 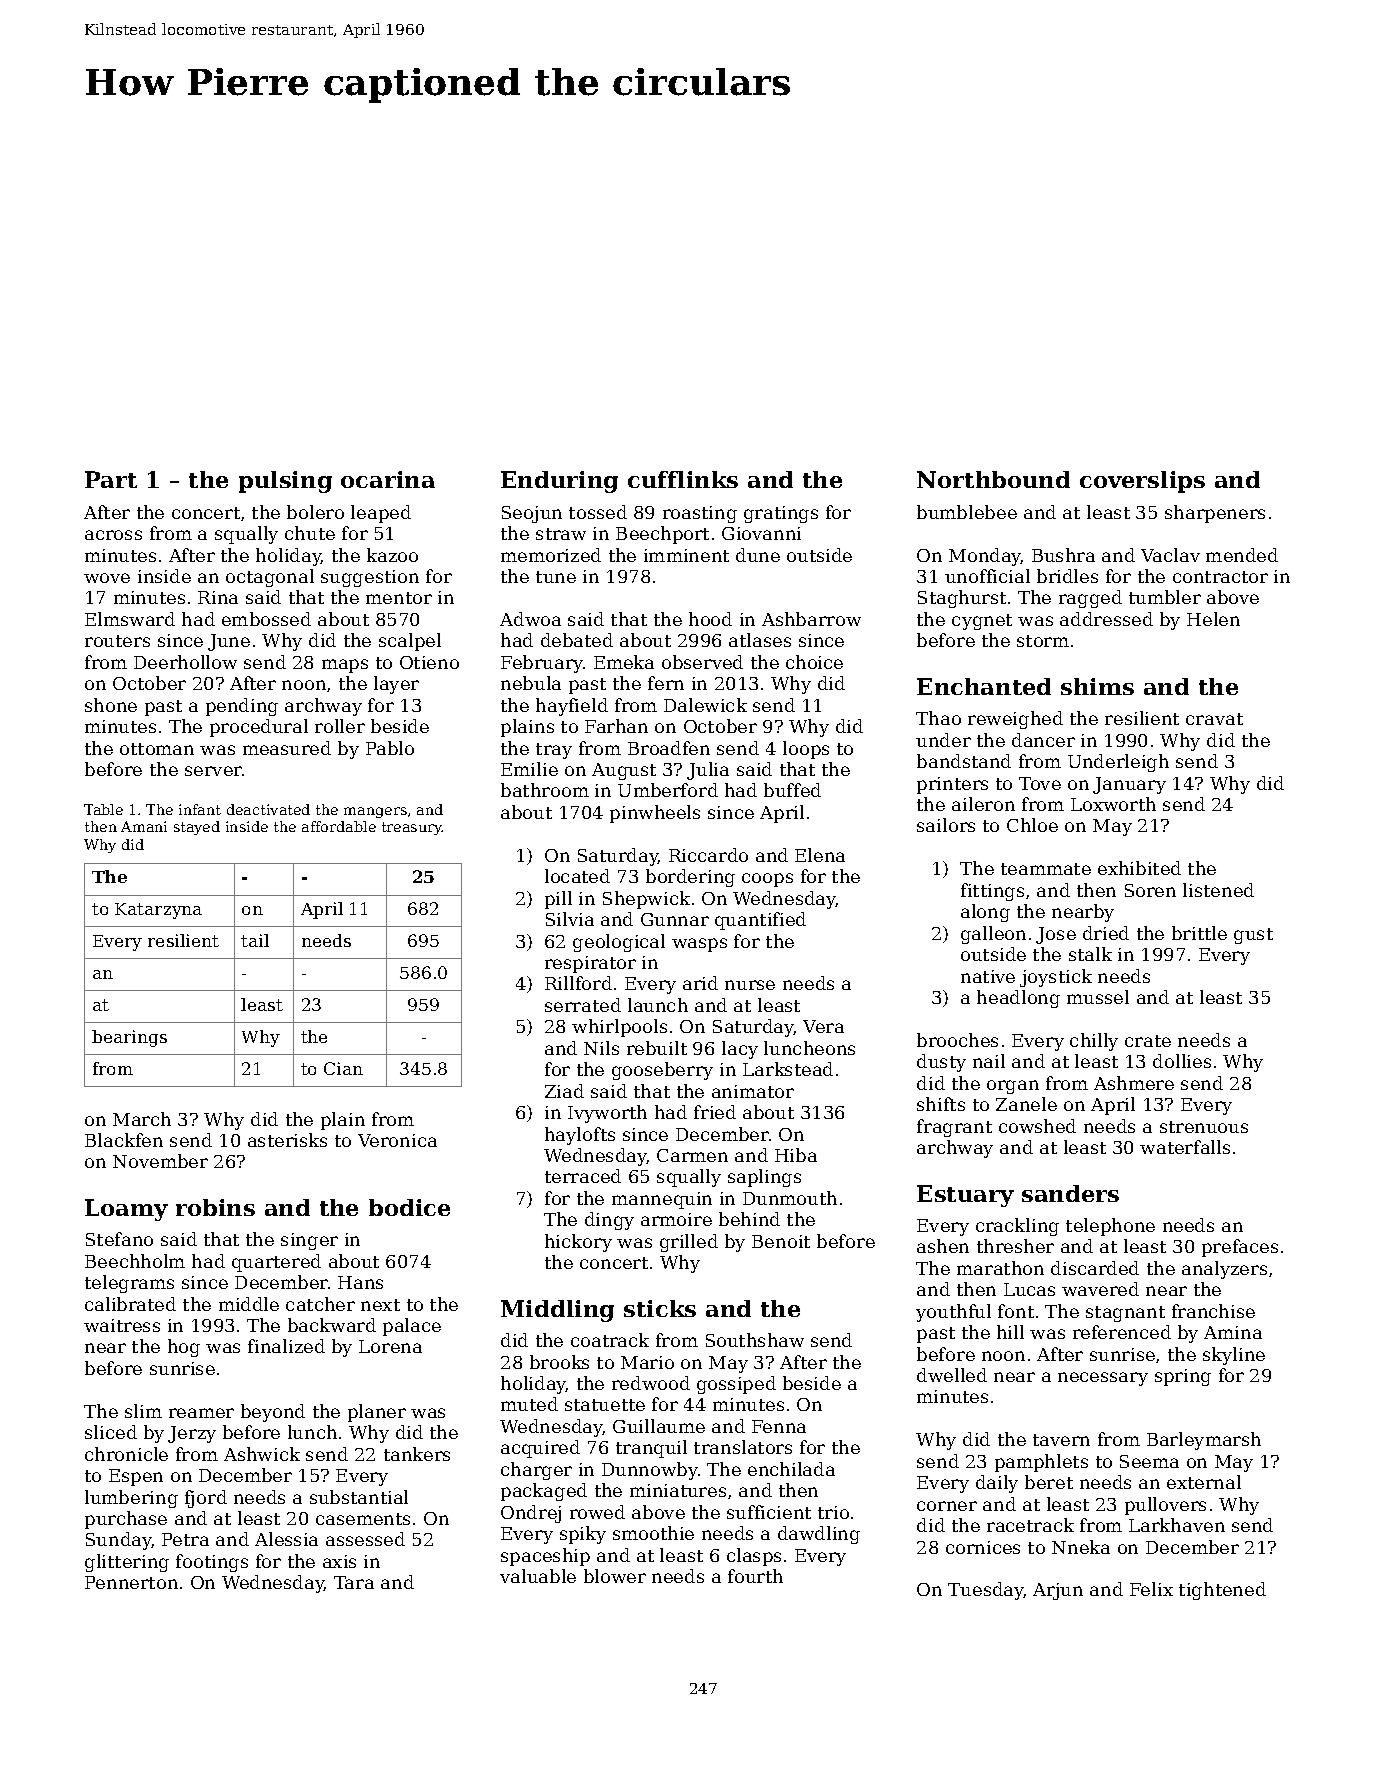 What do you see at coordinates (399, 598) in the screenshot?
I see `mentor` at bounding box center [399, 598].
